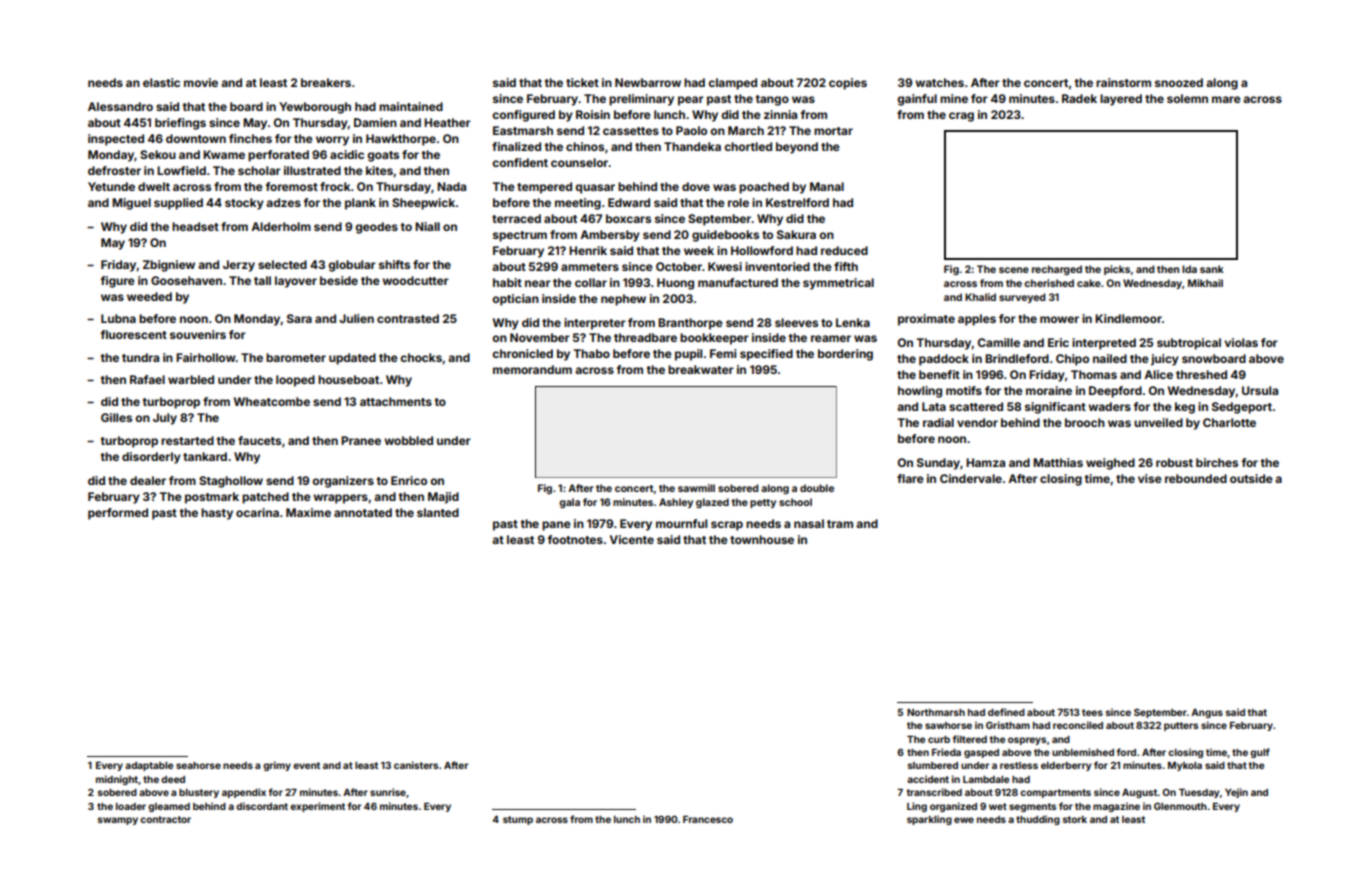 The width and height of the document is (1372, 887). What do you see at coordinates (632, 539) in the document?
I see `Vicente` at bounding box center [632, 539].
